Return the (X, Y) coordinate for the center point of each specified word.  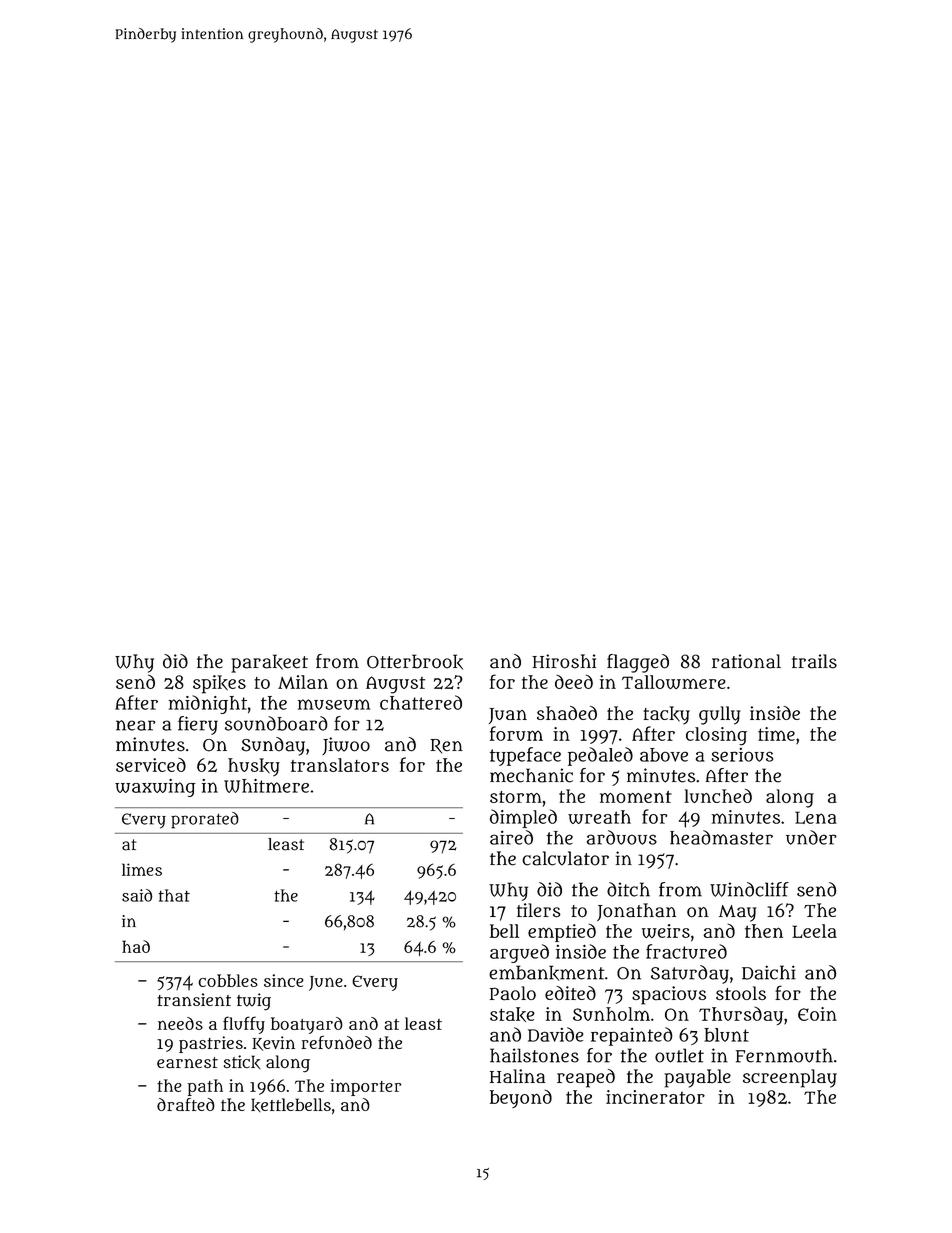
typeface (525, 756)
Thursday (741, 1015)
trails (814, 661)
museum (334, 704)
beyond (521, 1098)
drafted (186, 1104)
